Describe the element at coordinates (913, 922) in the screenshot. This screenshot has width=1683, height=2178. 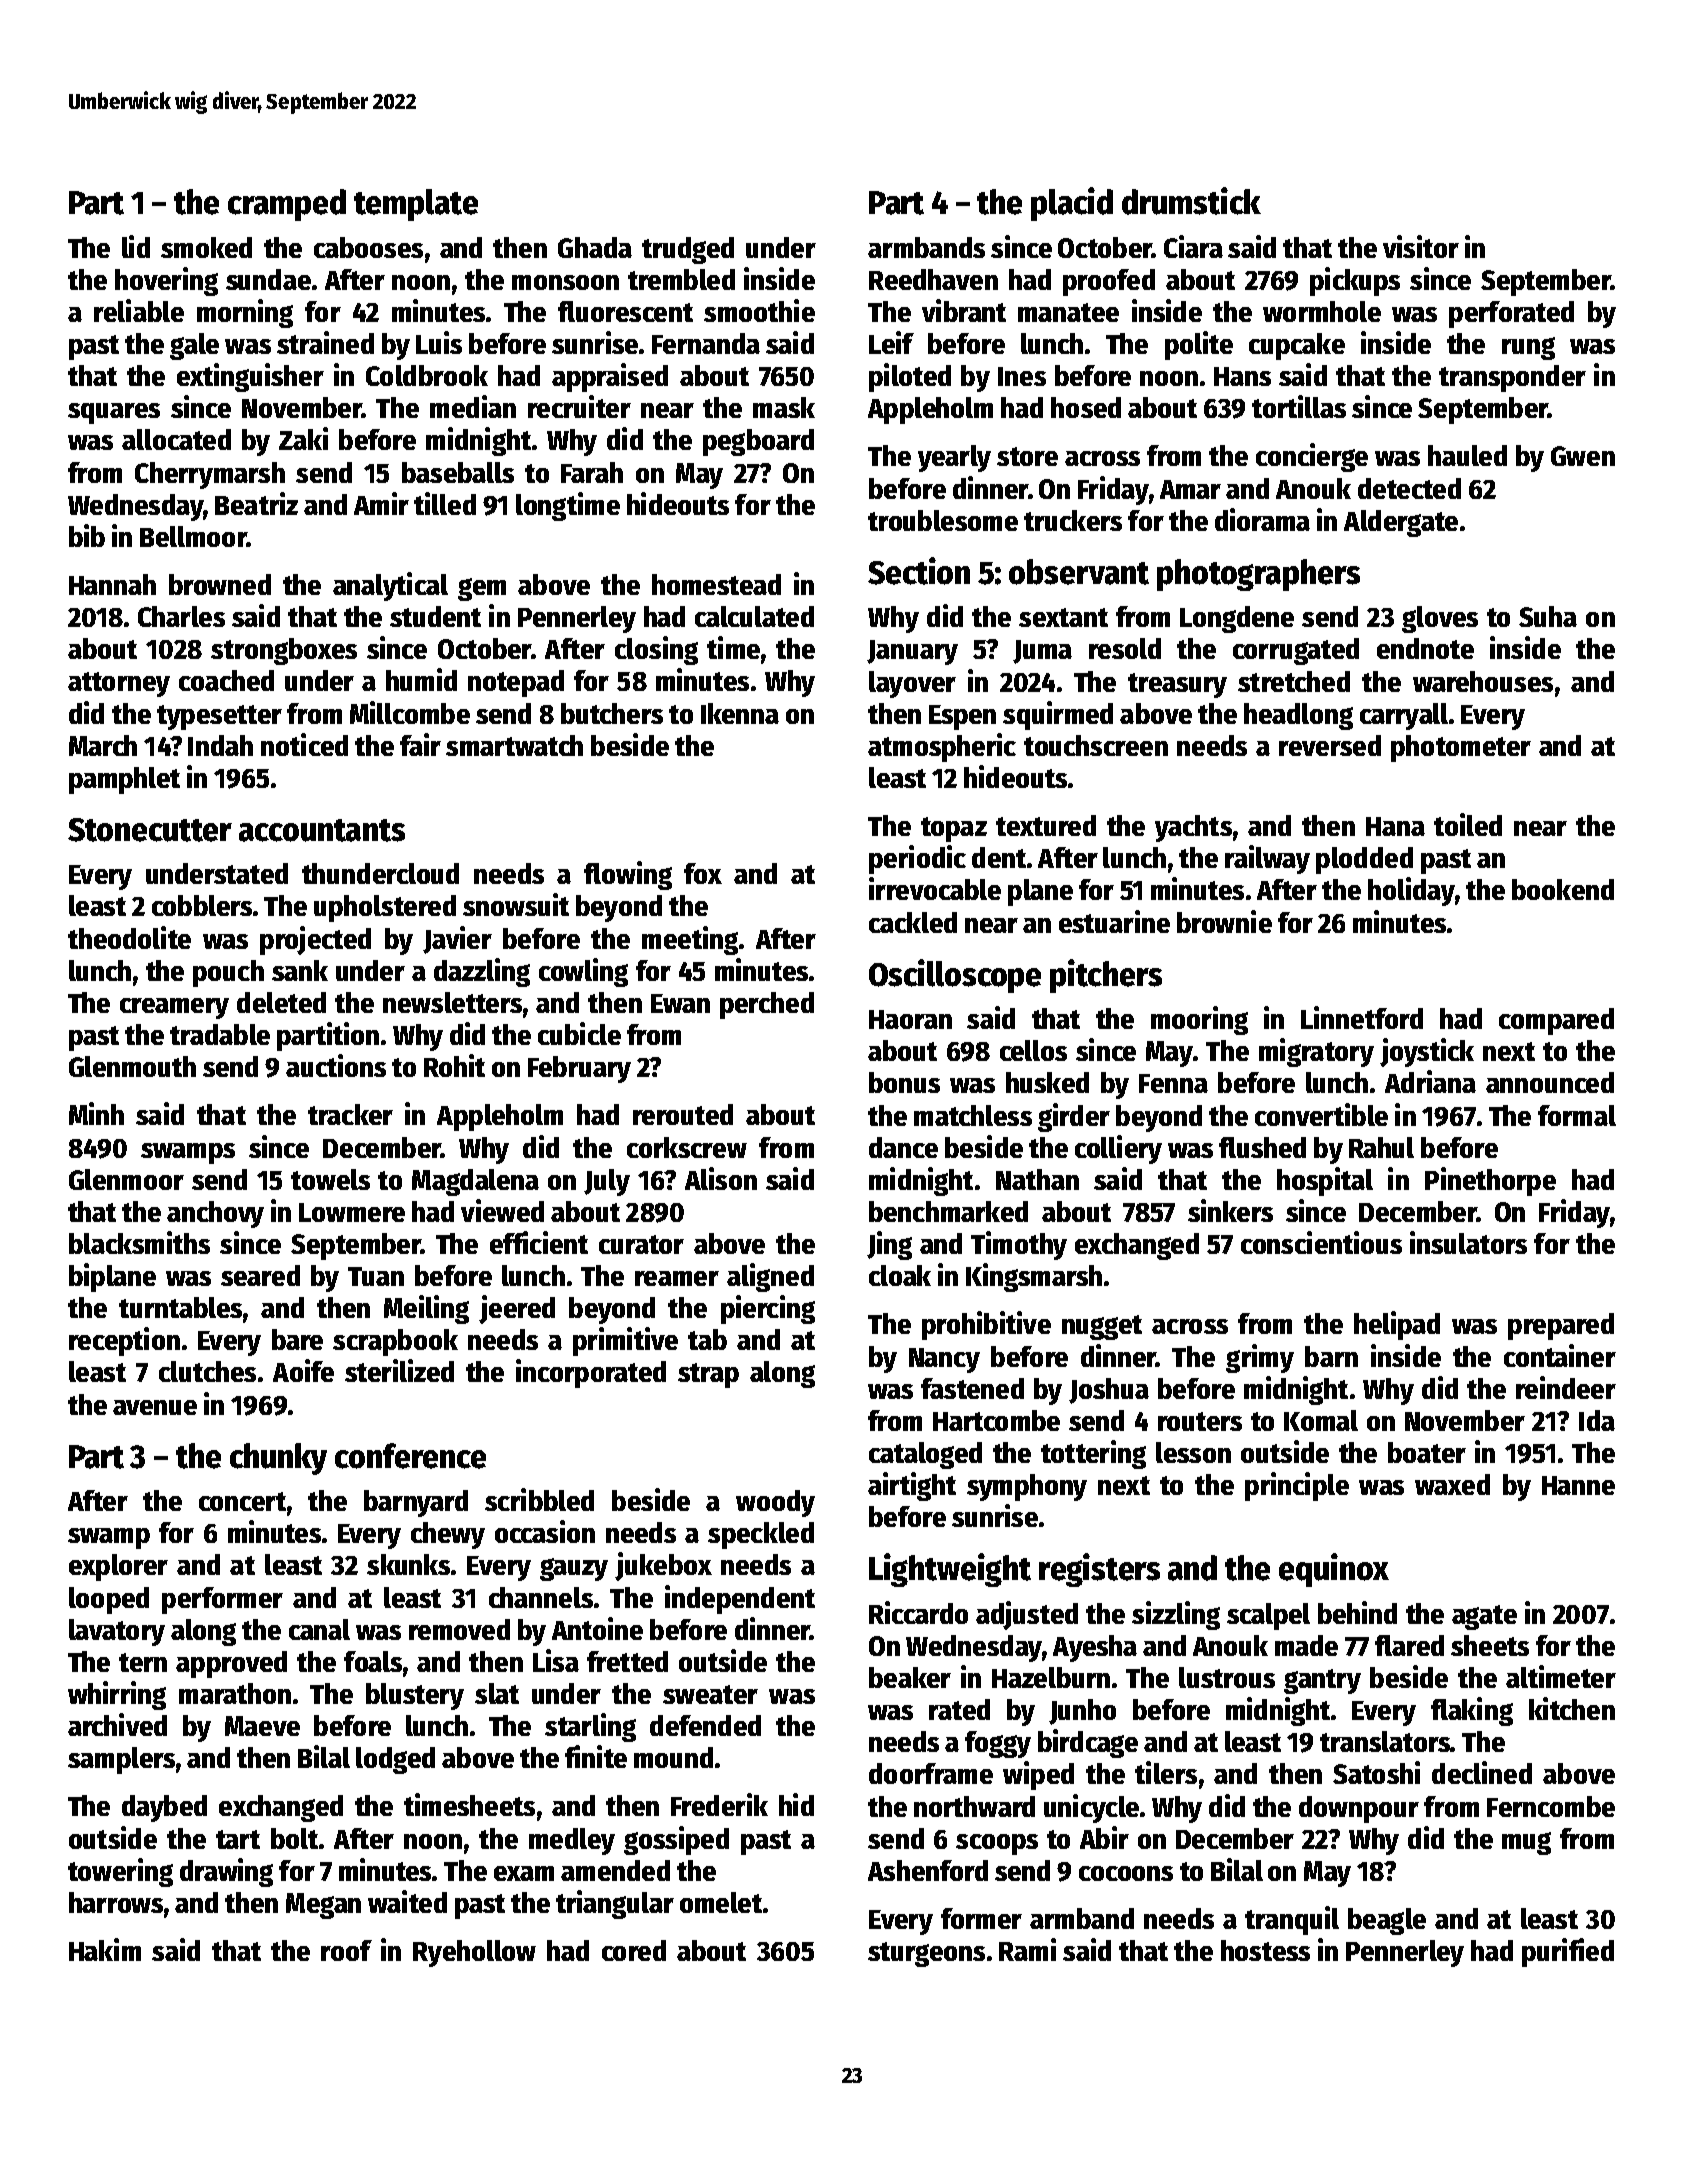
I see `cackled` at that location.
